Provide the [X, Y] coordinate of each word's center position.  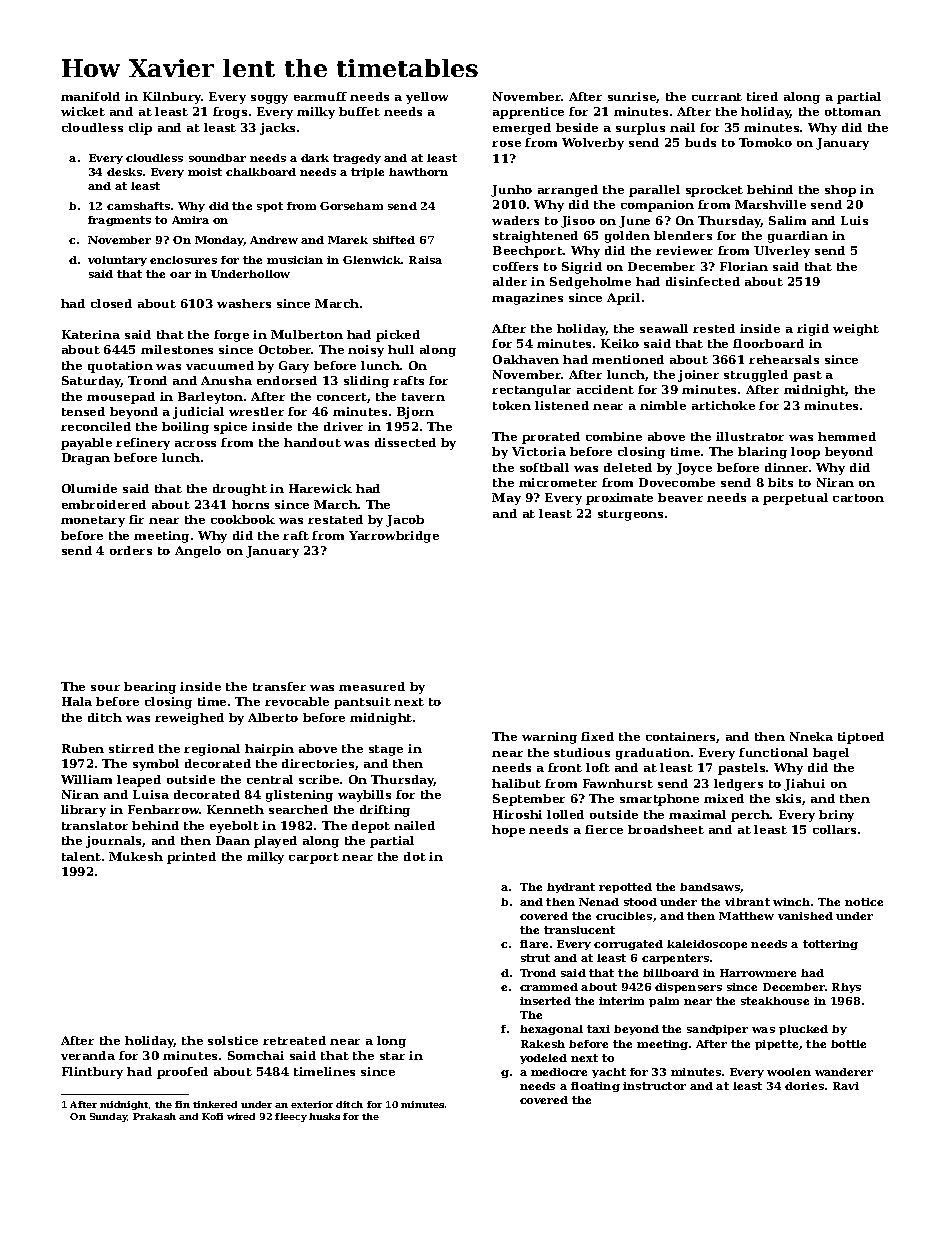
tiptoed [861, 738]
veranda [88, 1055]
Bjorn [415, 413]
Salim [787, 220]
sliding [366, 382]
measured [372, 686]
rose [506, 144]
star [392, 1056]
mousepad [121, 398]
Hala [77, 701]
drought [240, 490]
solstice [233, 1040]
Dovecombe [677, 482]
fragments [119, 221]
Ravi [846, 1086]
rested [714, 328]
